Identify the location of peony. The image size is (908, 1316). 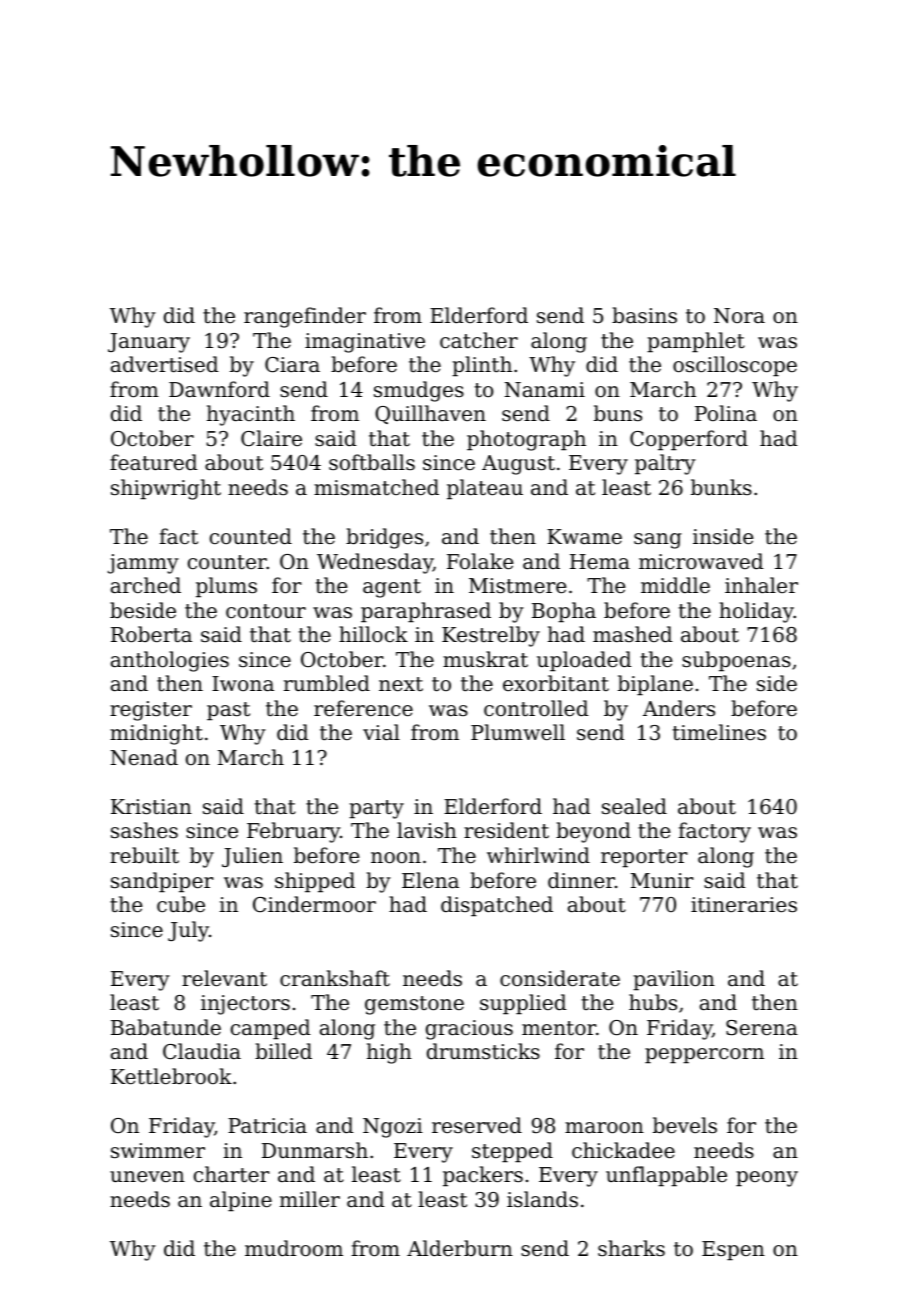
(767, 1179).
